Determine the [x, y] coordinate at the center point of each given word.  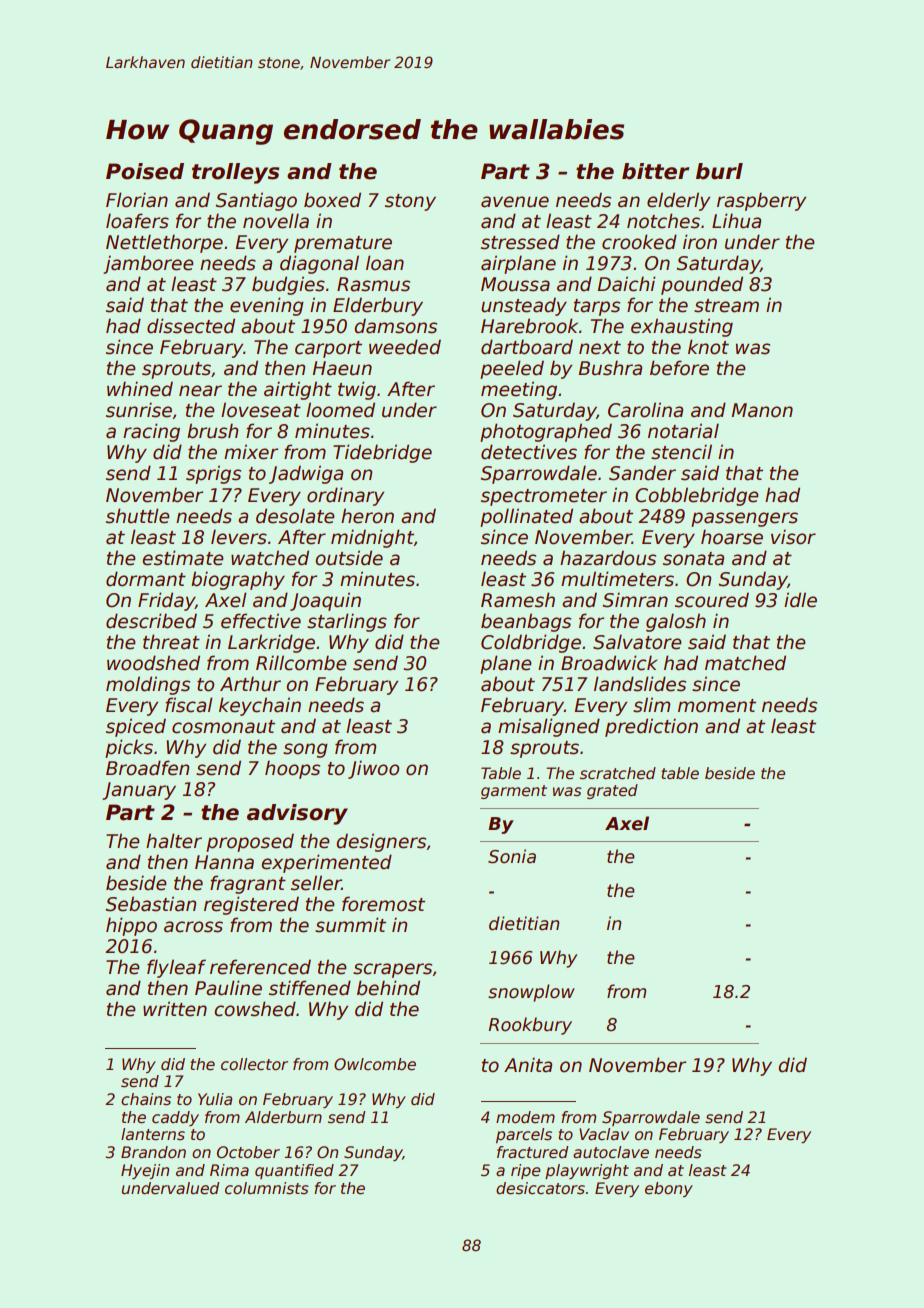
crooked [639, 242]
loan [385, 263]
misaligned [549, 727]
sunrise [139, 410]
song [305, 750]
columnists [267, 1188]
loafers [137, 221]
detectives [529, 452]
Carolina [645, 410]
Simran [635, 600]
